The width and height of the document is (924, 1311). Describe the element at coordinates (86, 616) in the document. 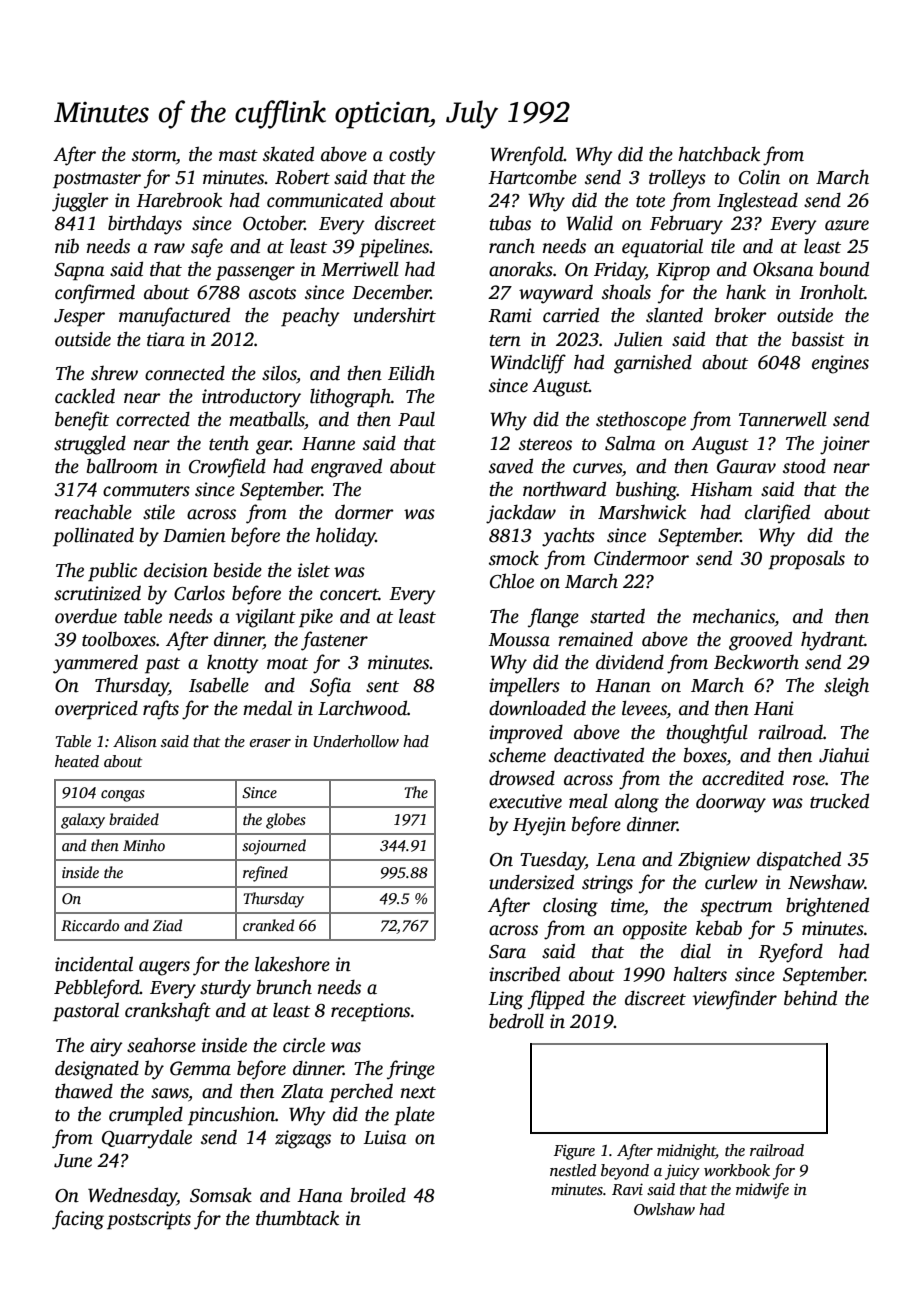

I see `overdue` at that location.
